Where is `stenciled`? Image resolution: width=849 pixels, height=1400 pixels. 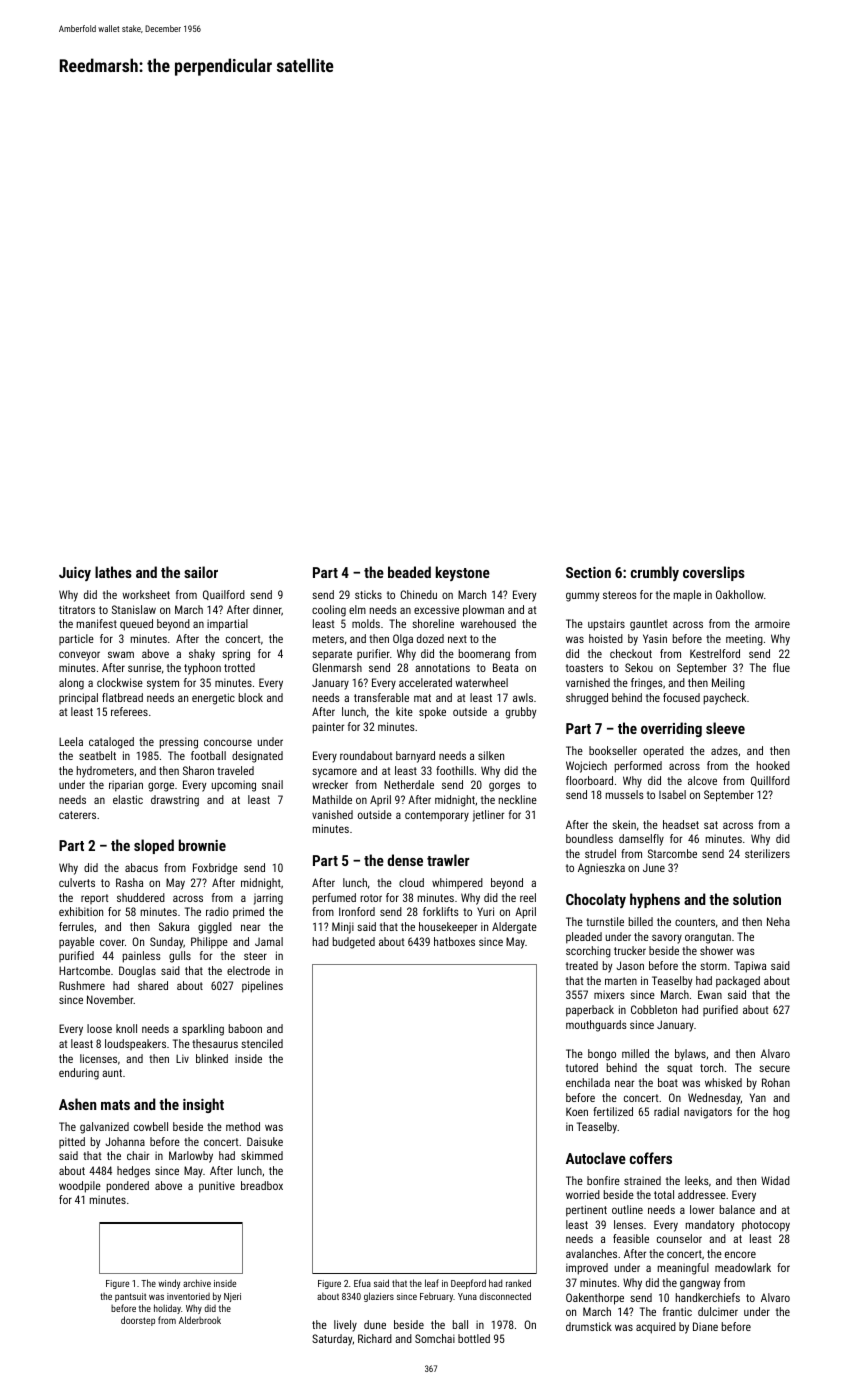
stenciled is located at coordinates (262, 1043).
